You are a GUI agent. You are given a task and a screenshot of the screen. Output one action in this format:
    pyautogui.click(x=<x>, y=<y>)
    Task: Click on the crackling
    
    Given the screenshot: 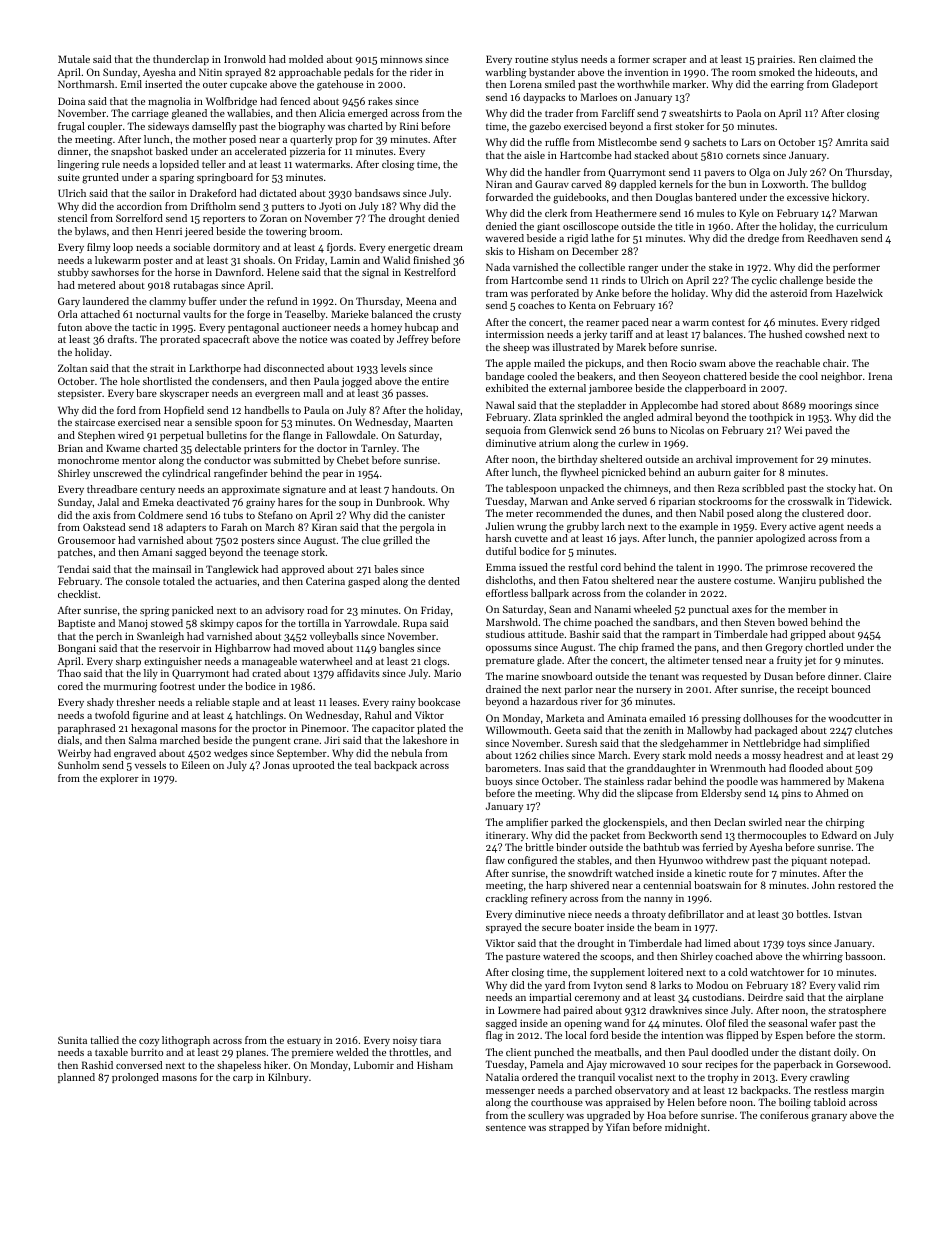 What is the action you would take?
    pyautogui.click(x=507, y=899)
